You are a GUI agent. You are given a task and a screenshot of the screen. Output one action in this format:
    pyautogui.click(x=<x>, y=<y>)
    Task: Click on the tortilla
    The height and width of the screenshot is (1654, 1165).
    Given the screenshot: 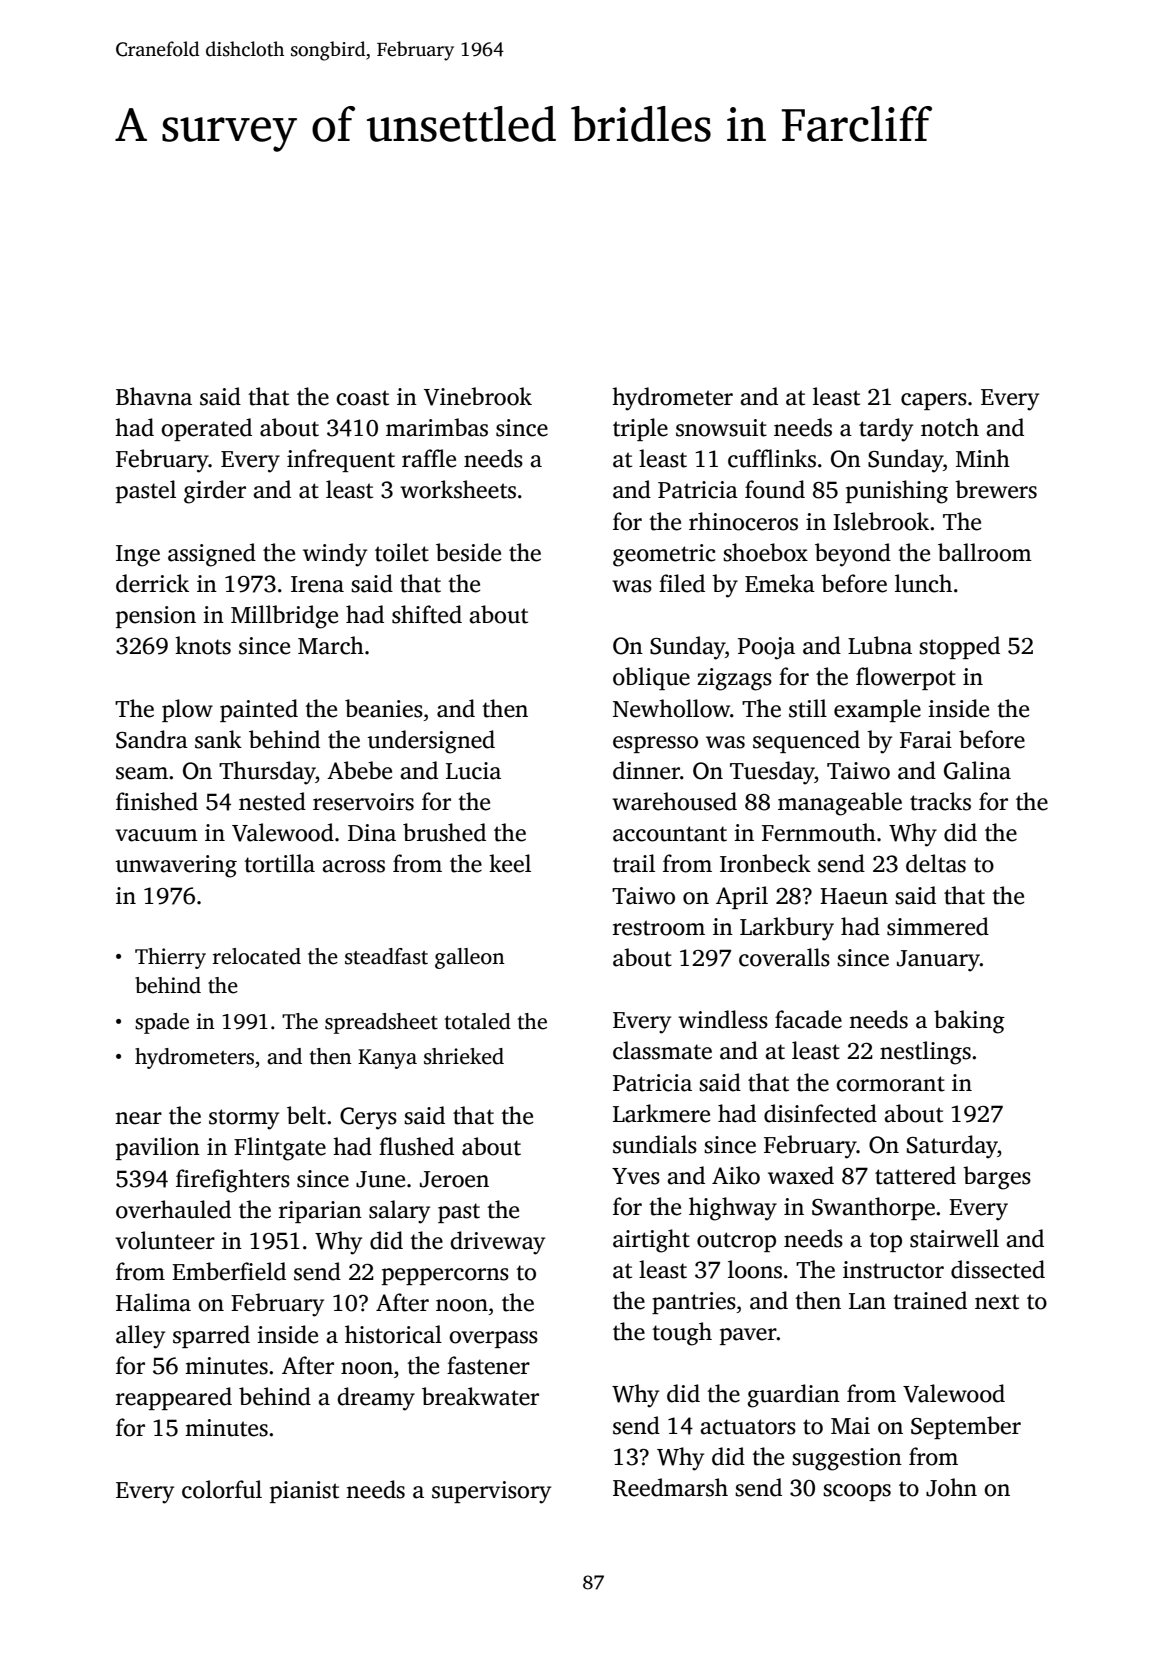 What is the action you would take?
    pyautogui.click(x=279, y=863)
